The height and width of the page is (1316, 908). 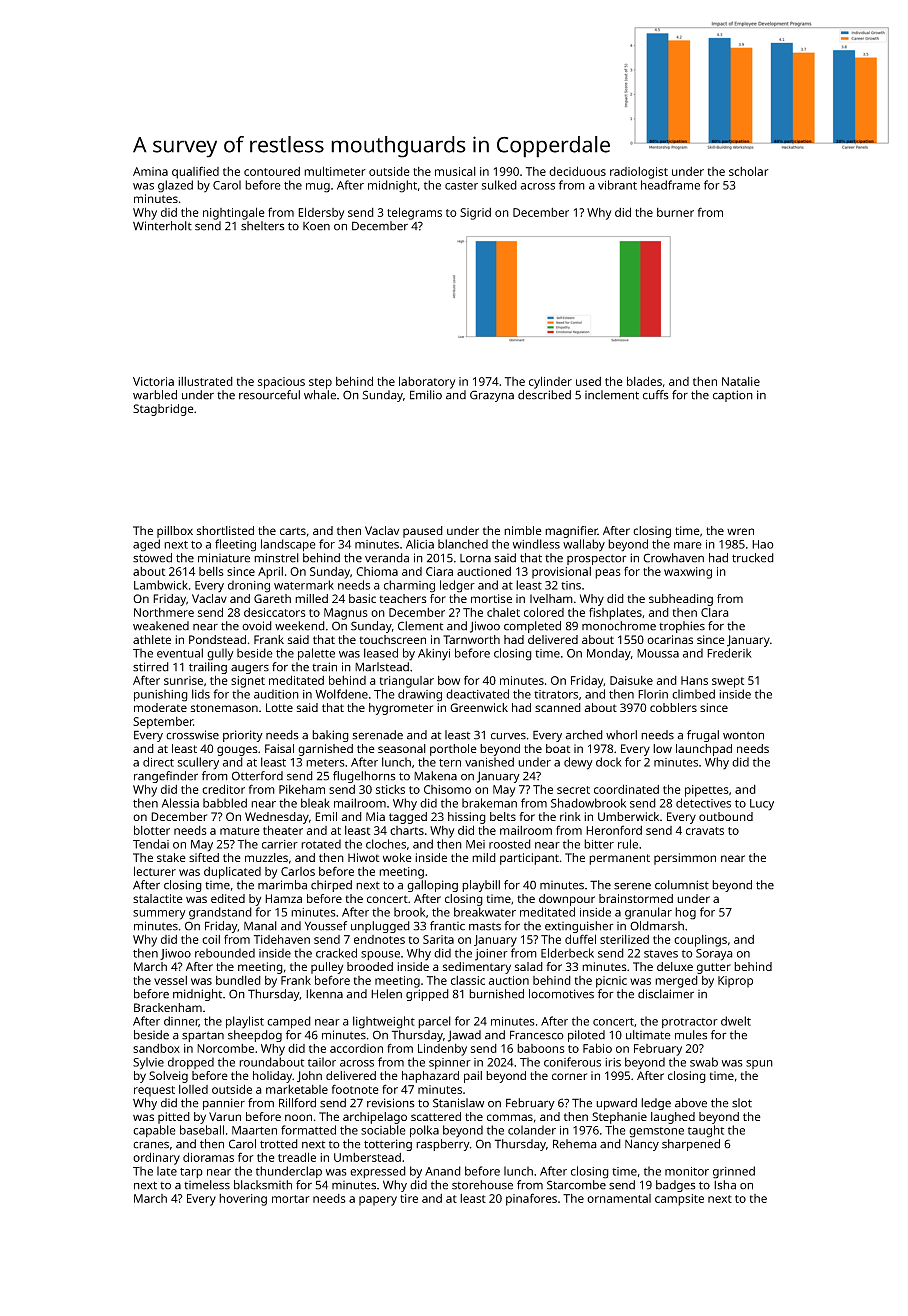 I want to click on qualified, so click(x=195, y=172).
